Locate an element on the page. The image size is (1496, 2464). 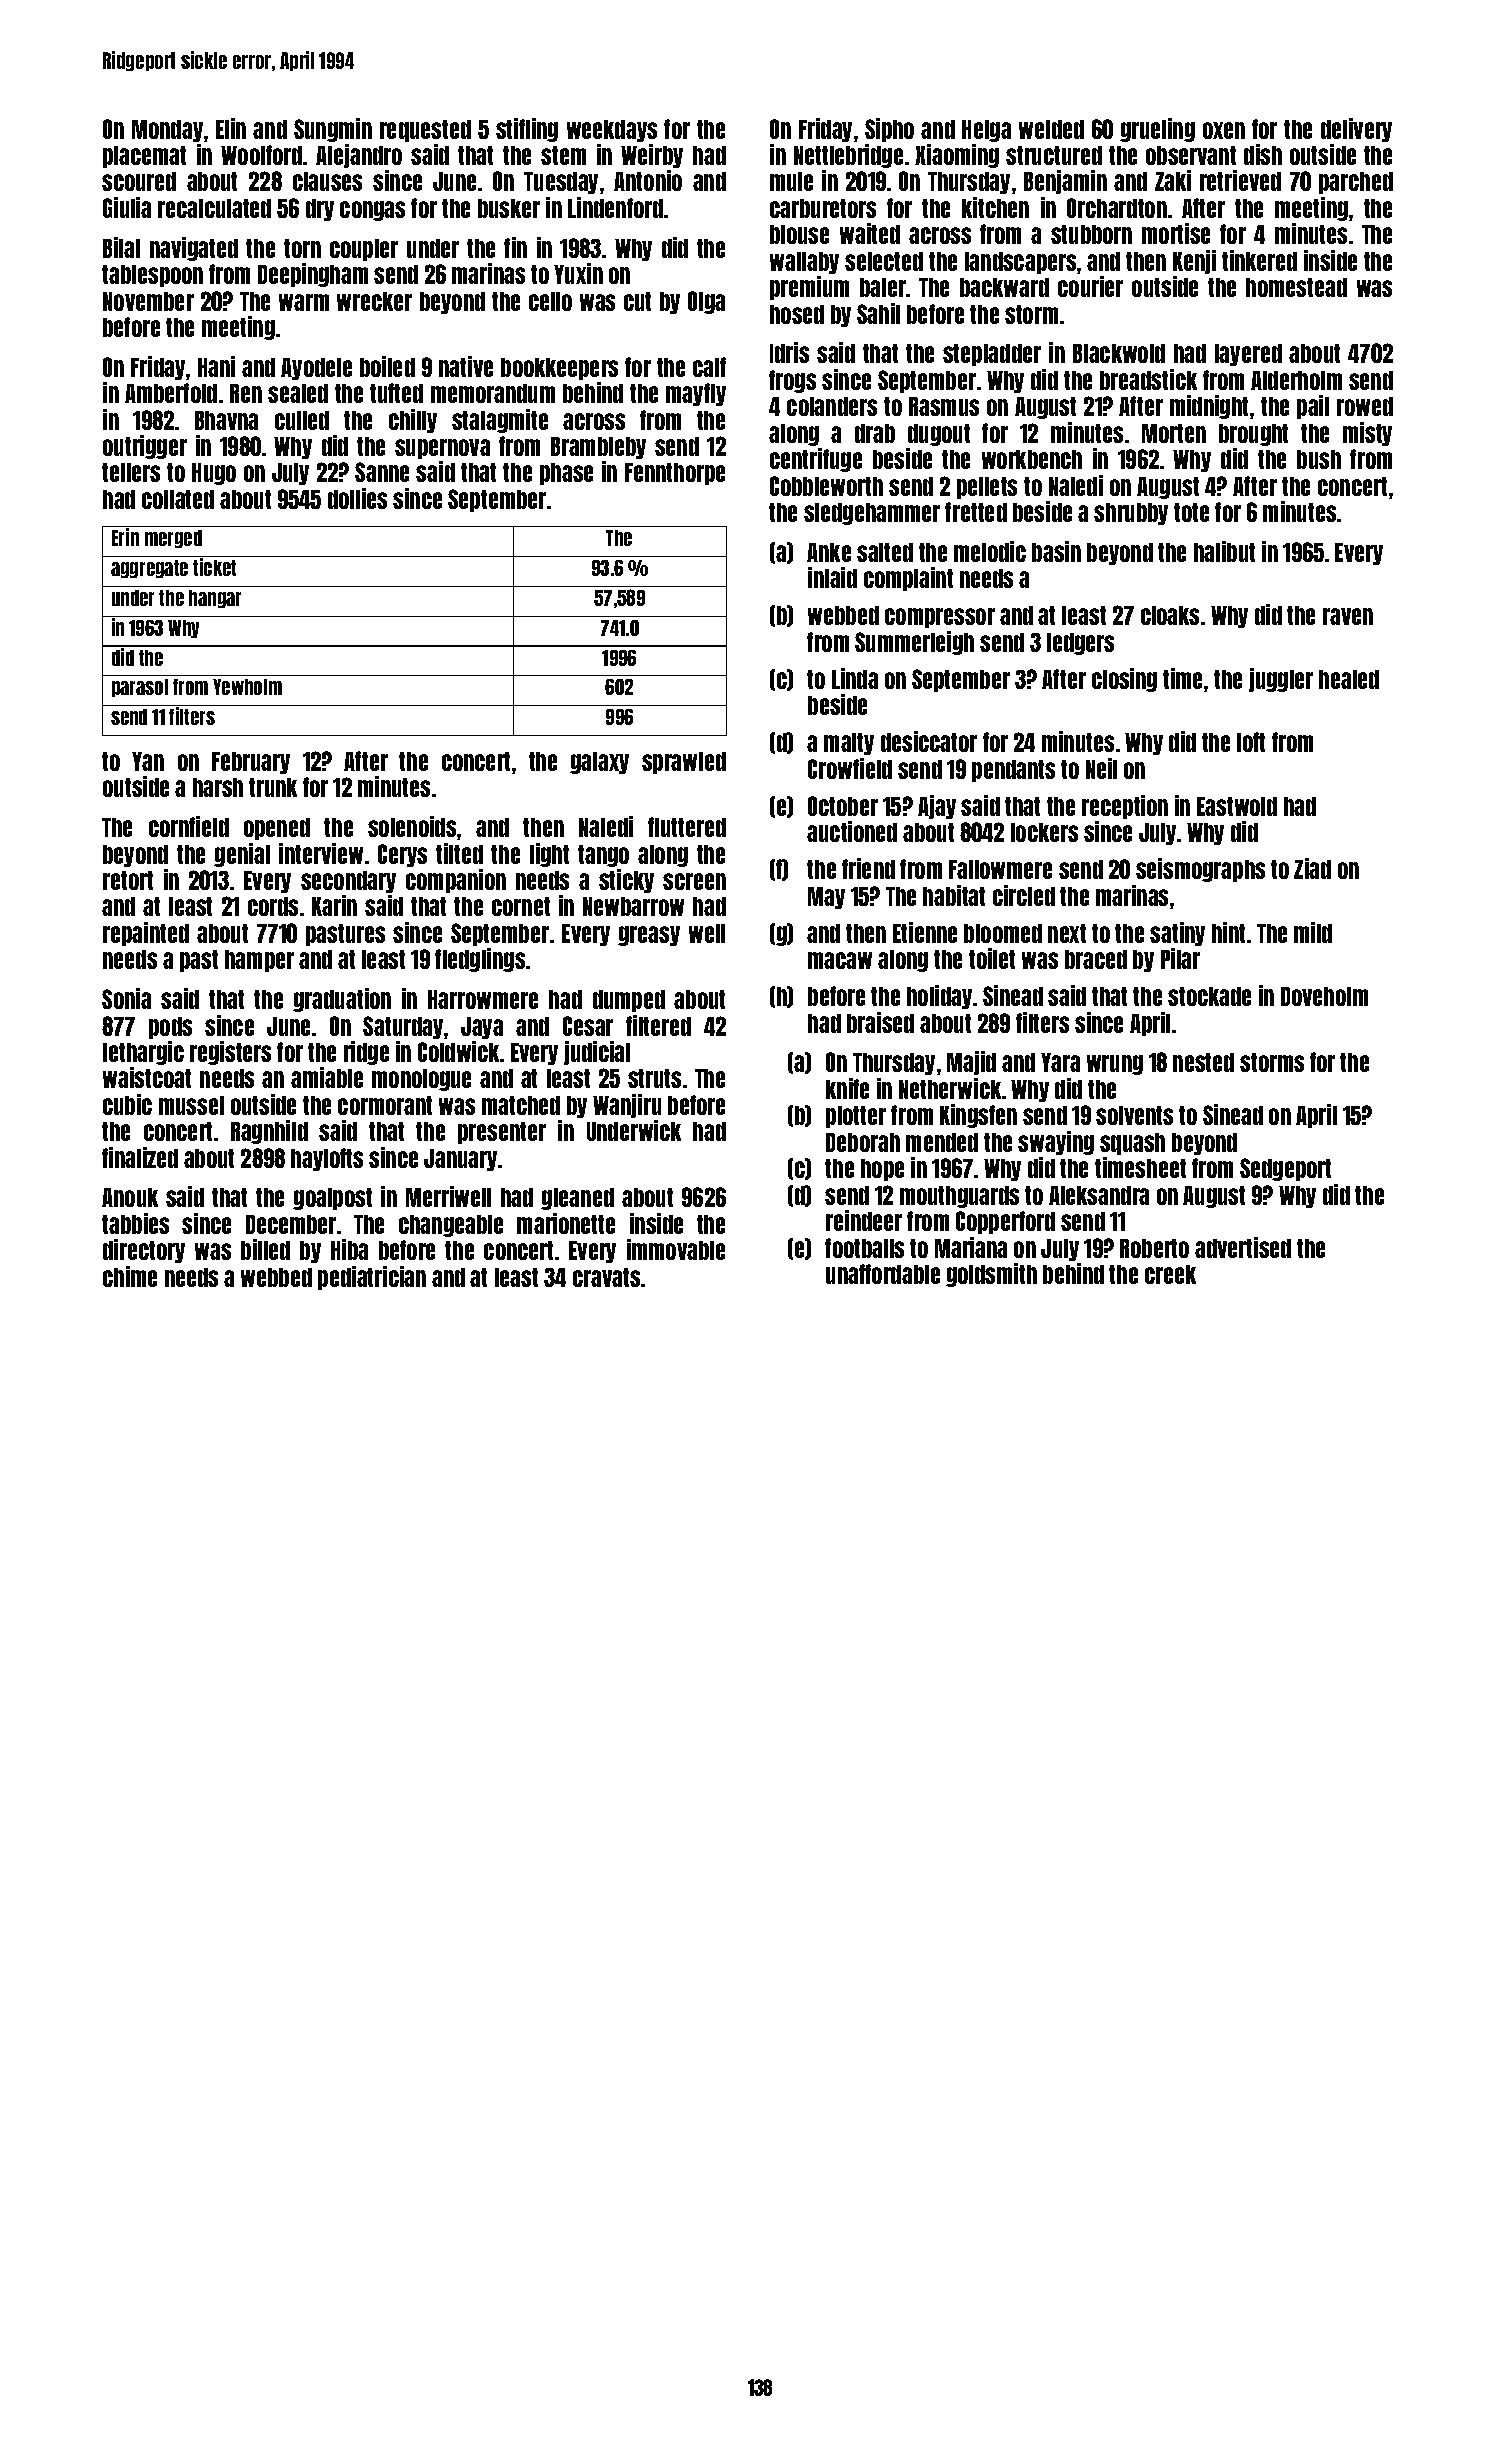
baler is located at coordinates (883, 287).
